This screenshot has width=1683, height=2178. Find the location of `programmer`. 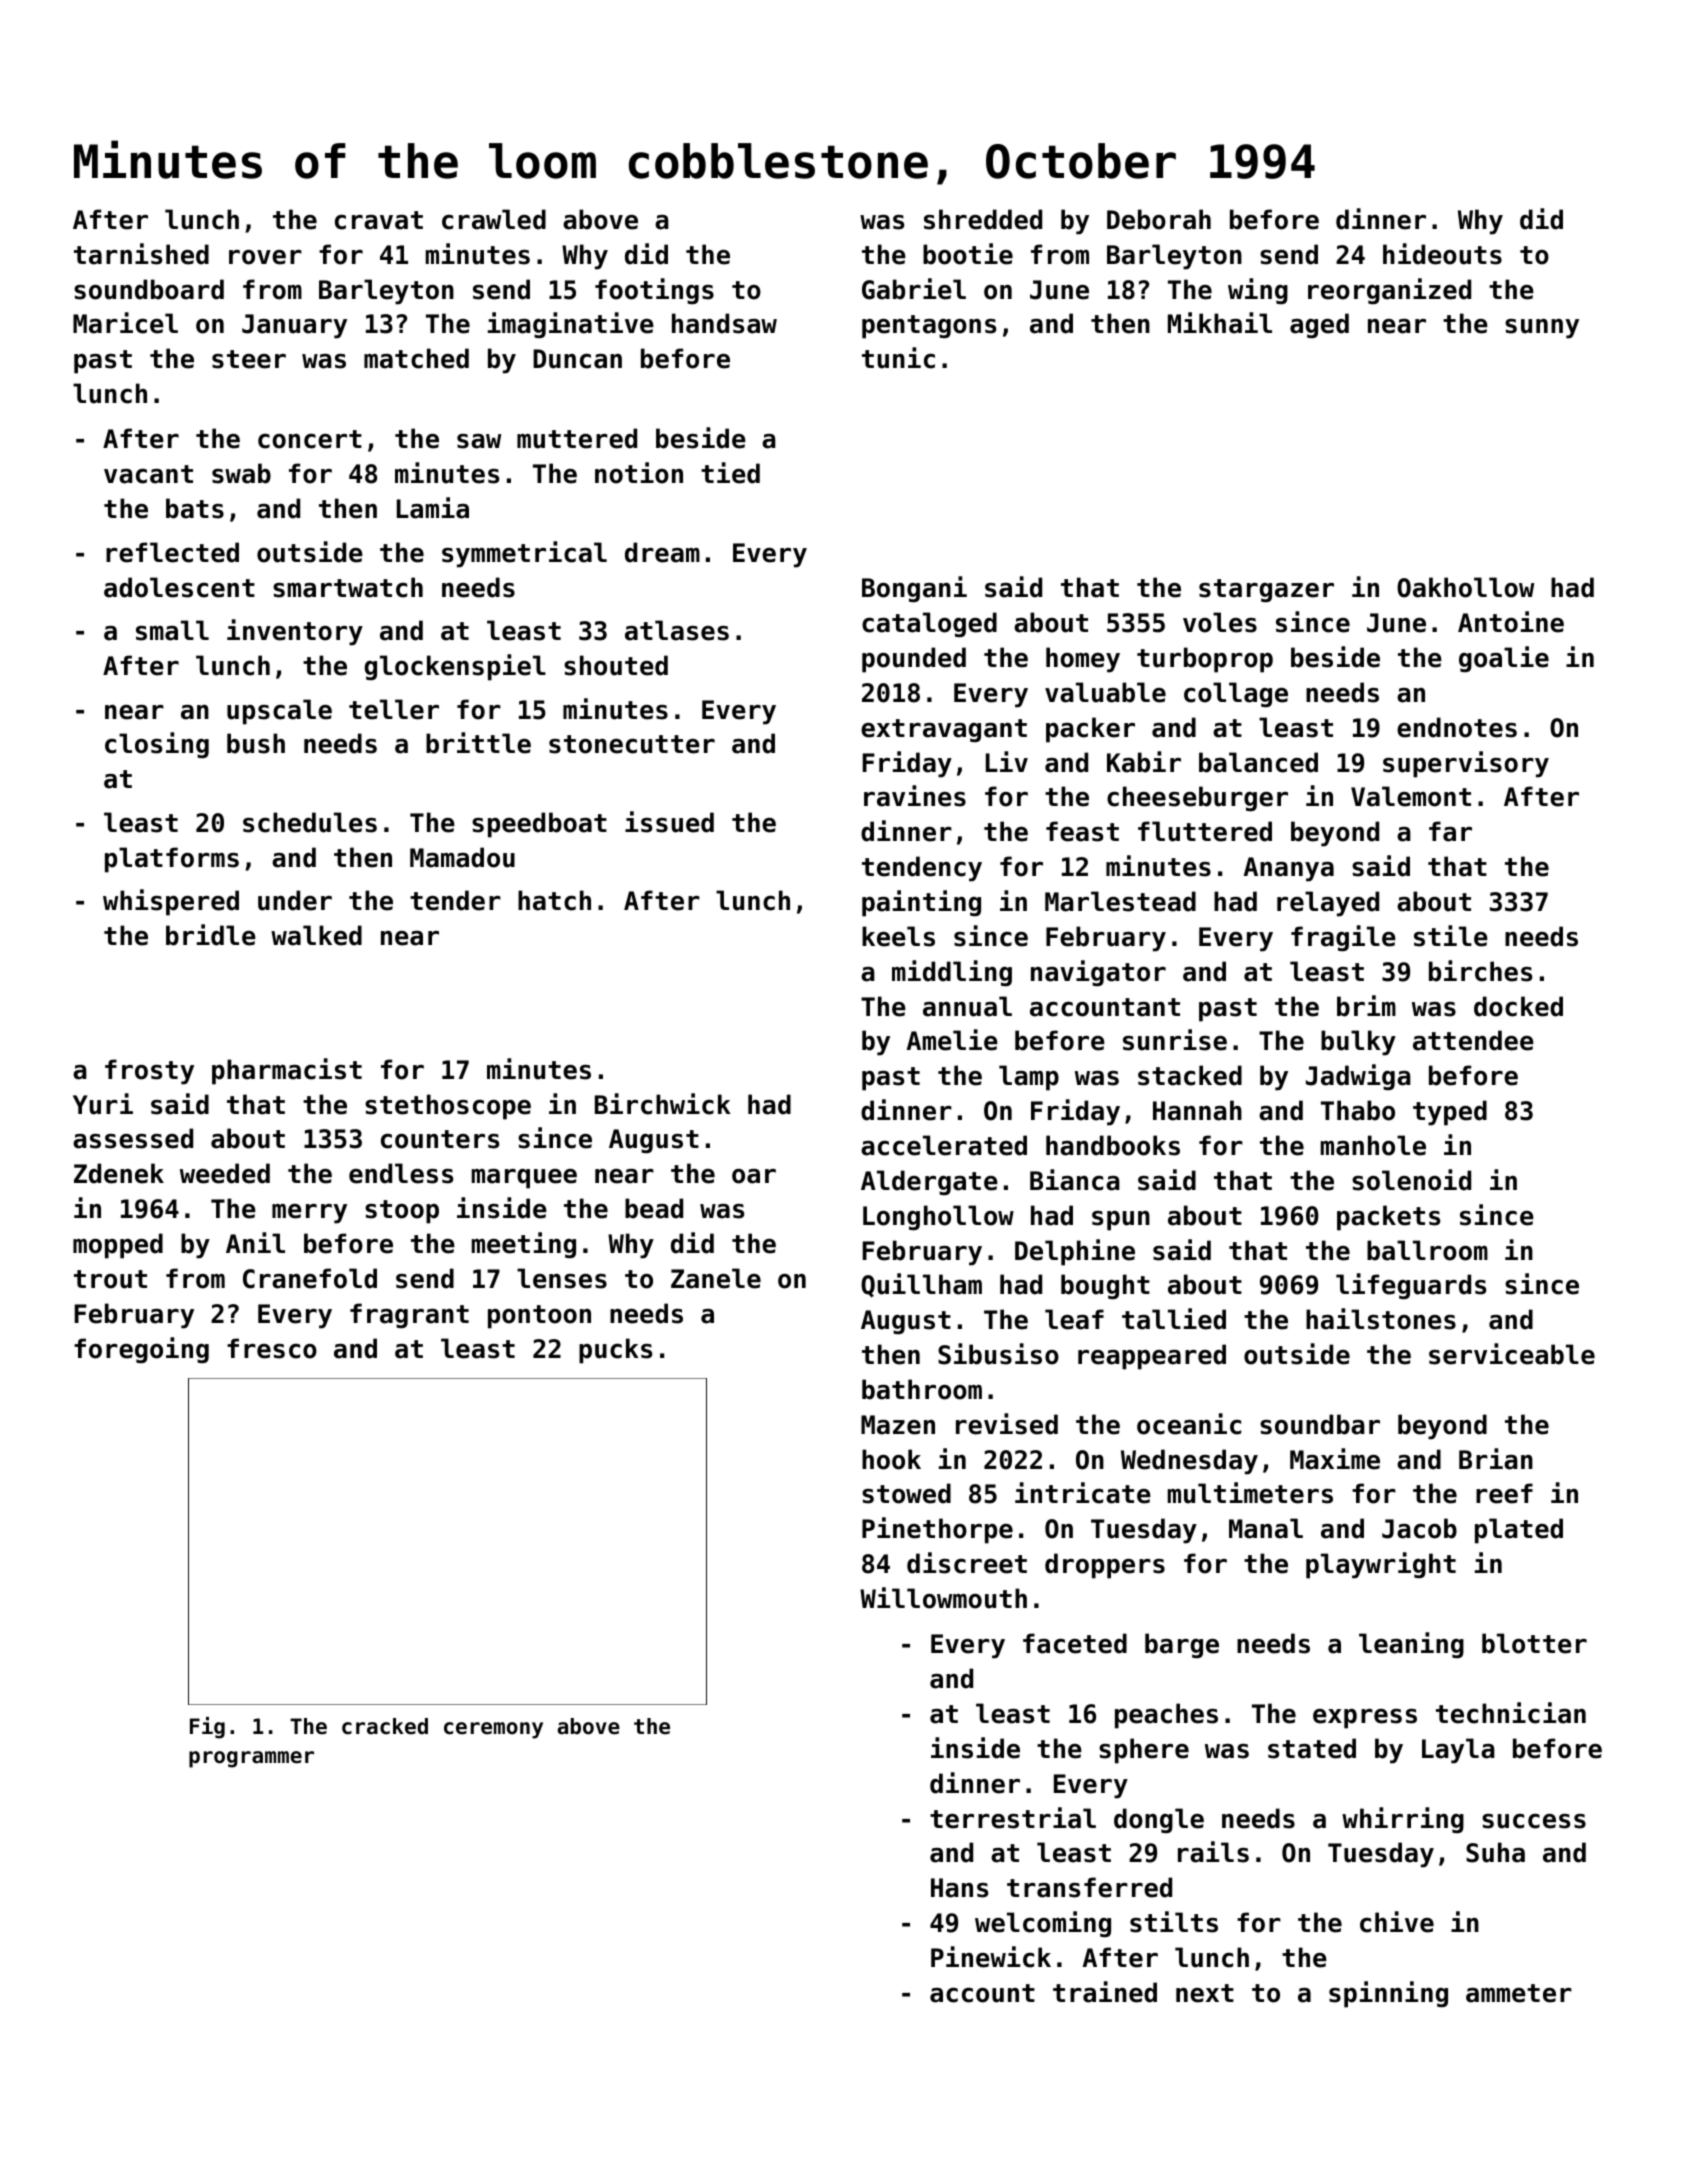

programmer is located at coordinates (251, 1759).
